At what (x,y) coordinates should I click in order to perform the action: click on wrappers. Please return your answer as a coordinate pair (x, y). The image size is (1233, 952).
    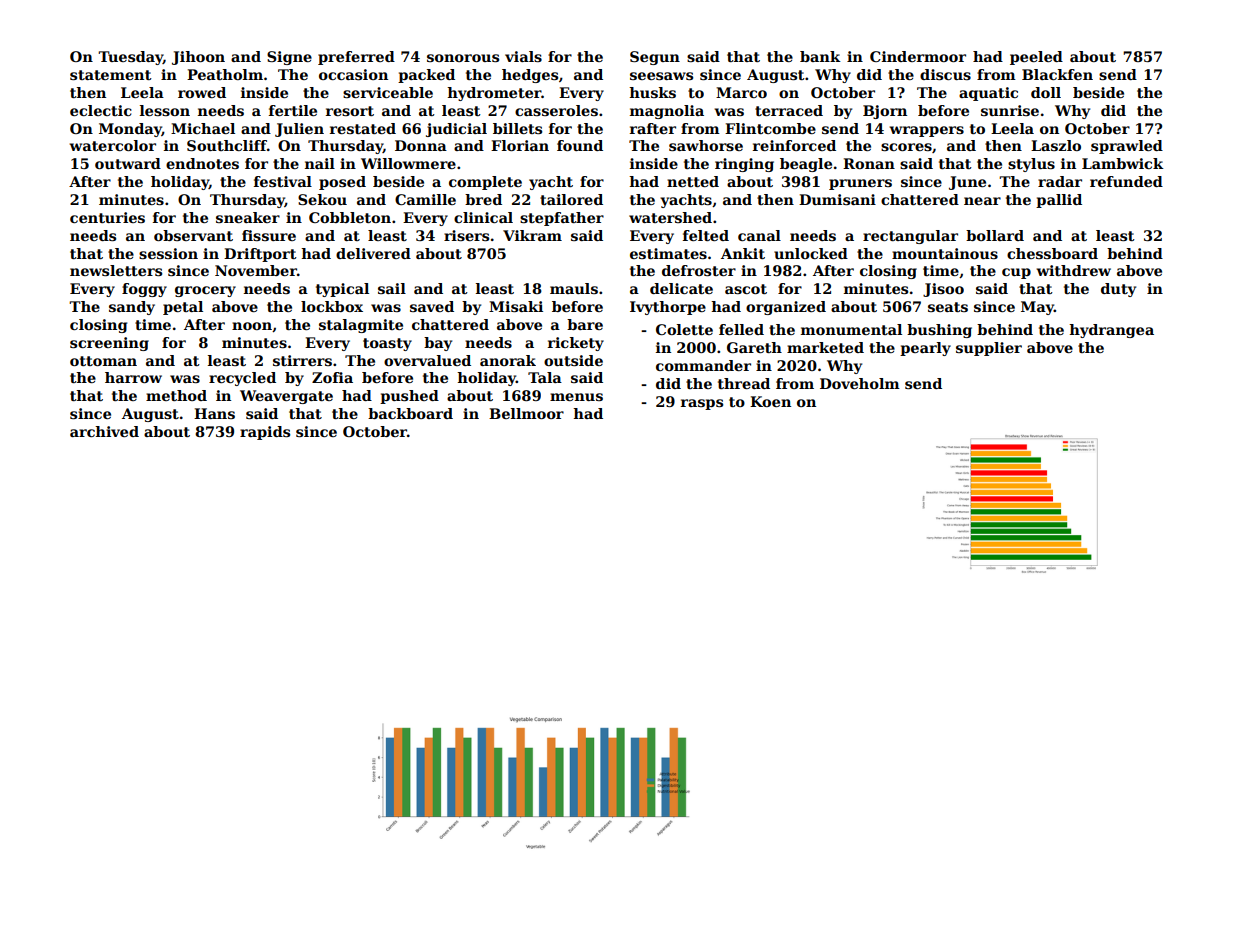
    Looking at the image, I should click on (926, 131).
